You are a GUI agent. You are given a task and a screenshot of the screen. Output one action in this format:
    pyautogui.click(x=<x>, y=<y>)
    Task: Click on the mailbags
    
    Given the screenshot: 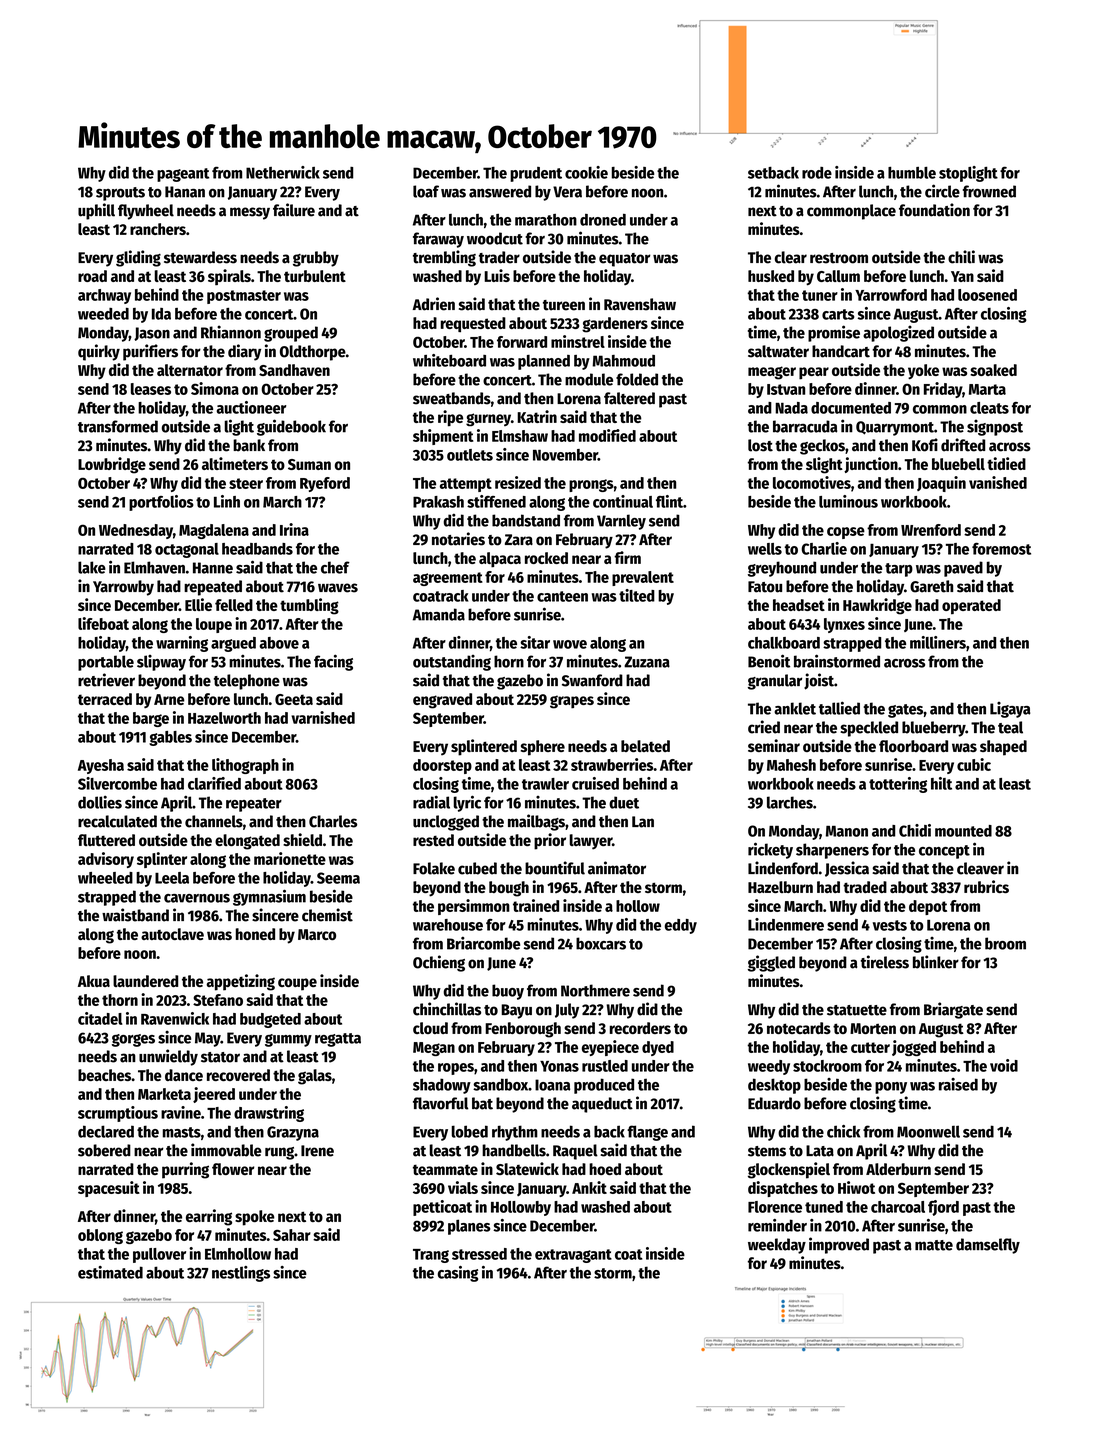 What is the action you would take?
    pyautogui.click(x=536, y=822)
